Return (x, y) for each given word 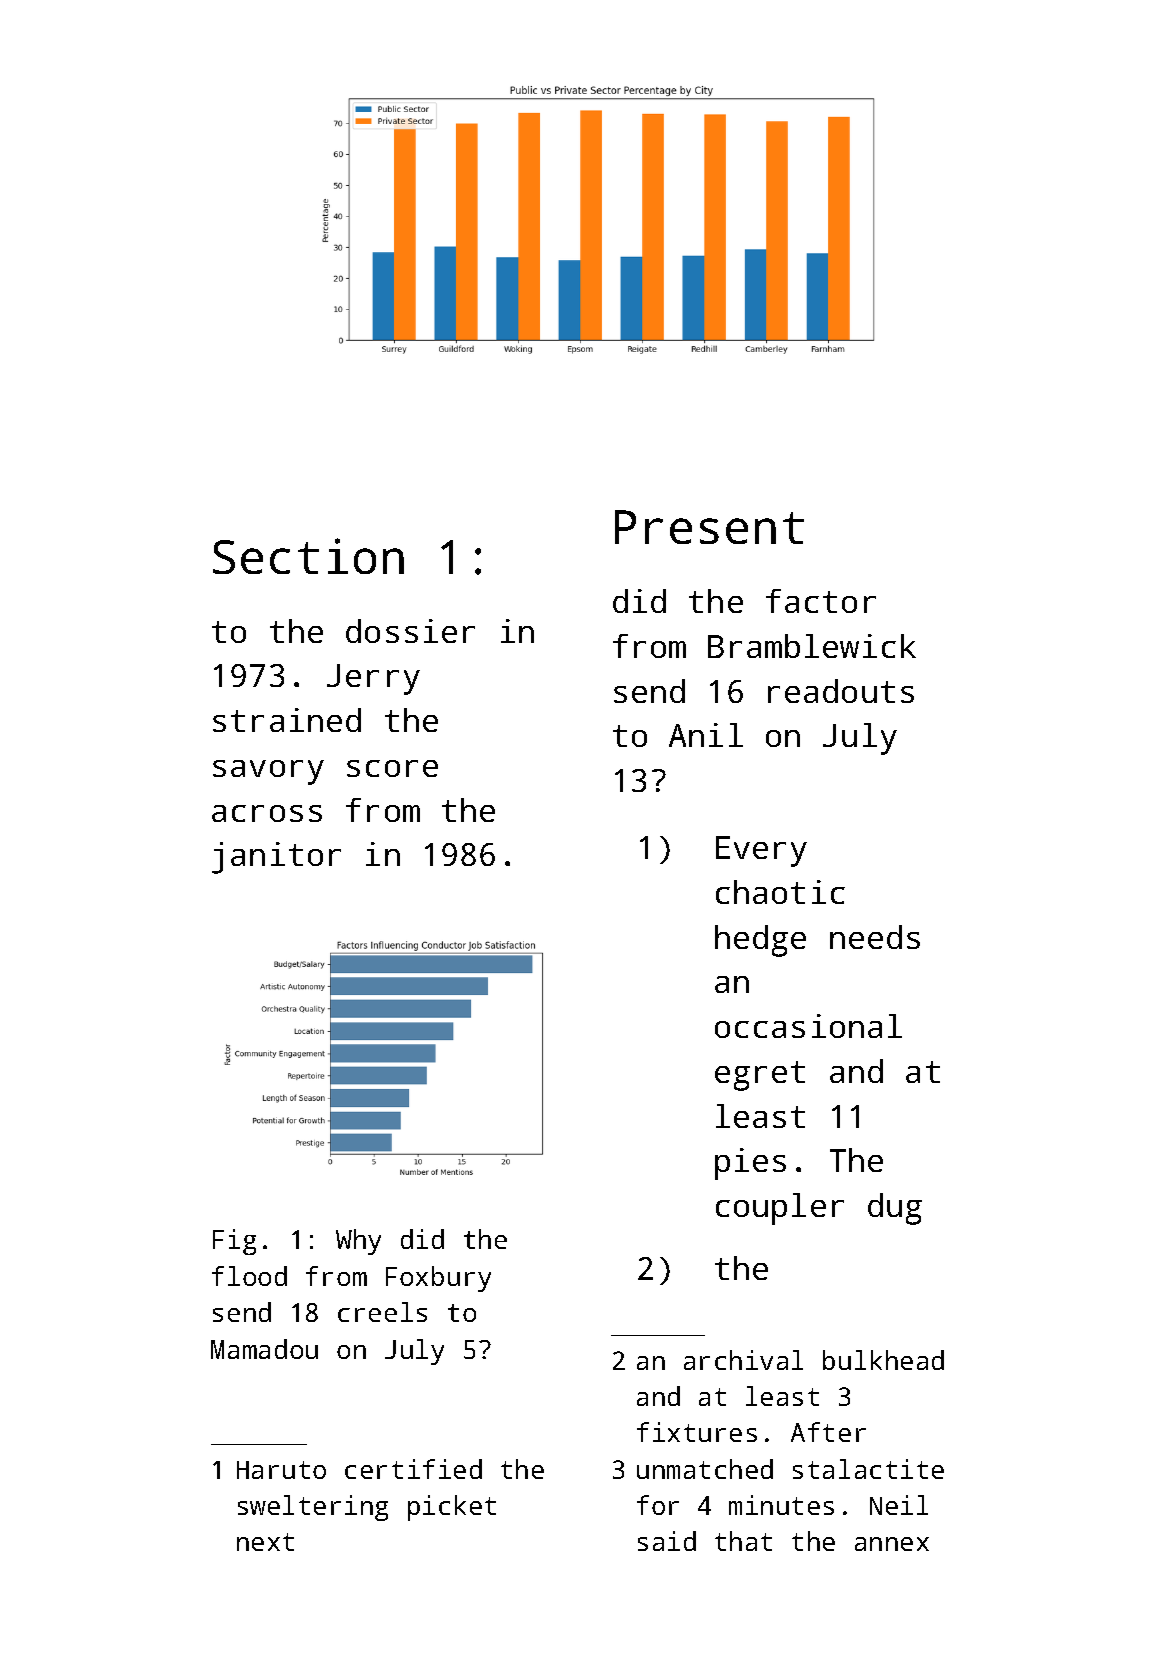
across (267, 813)
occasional (808, 1026)
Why (358, 1242)
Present (709, 527)
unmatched (705, 1469)
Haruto (281, 1470)
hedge (760, 941)
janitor (276, 858)
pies (750, 1164)
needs (875, 937)
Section (308, 556)
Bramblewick (812, 646)
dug (895, 1209)
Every (761, 851)
